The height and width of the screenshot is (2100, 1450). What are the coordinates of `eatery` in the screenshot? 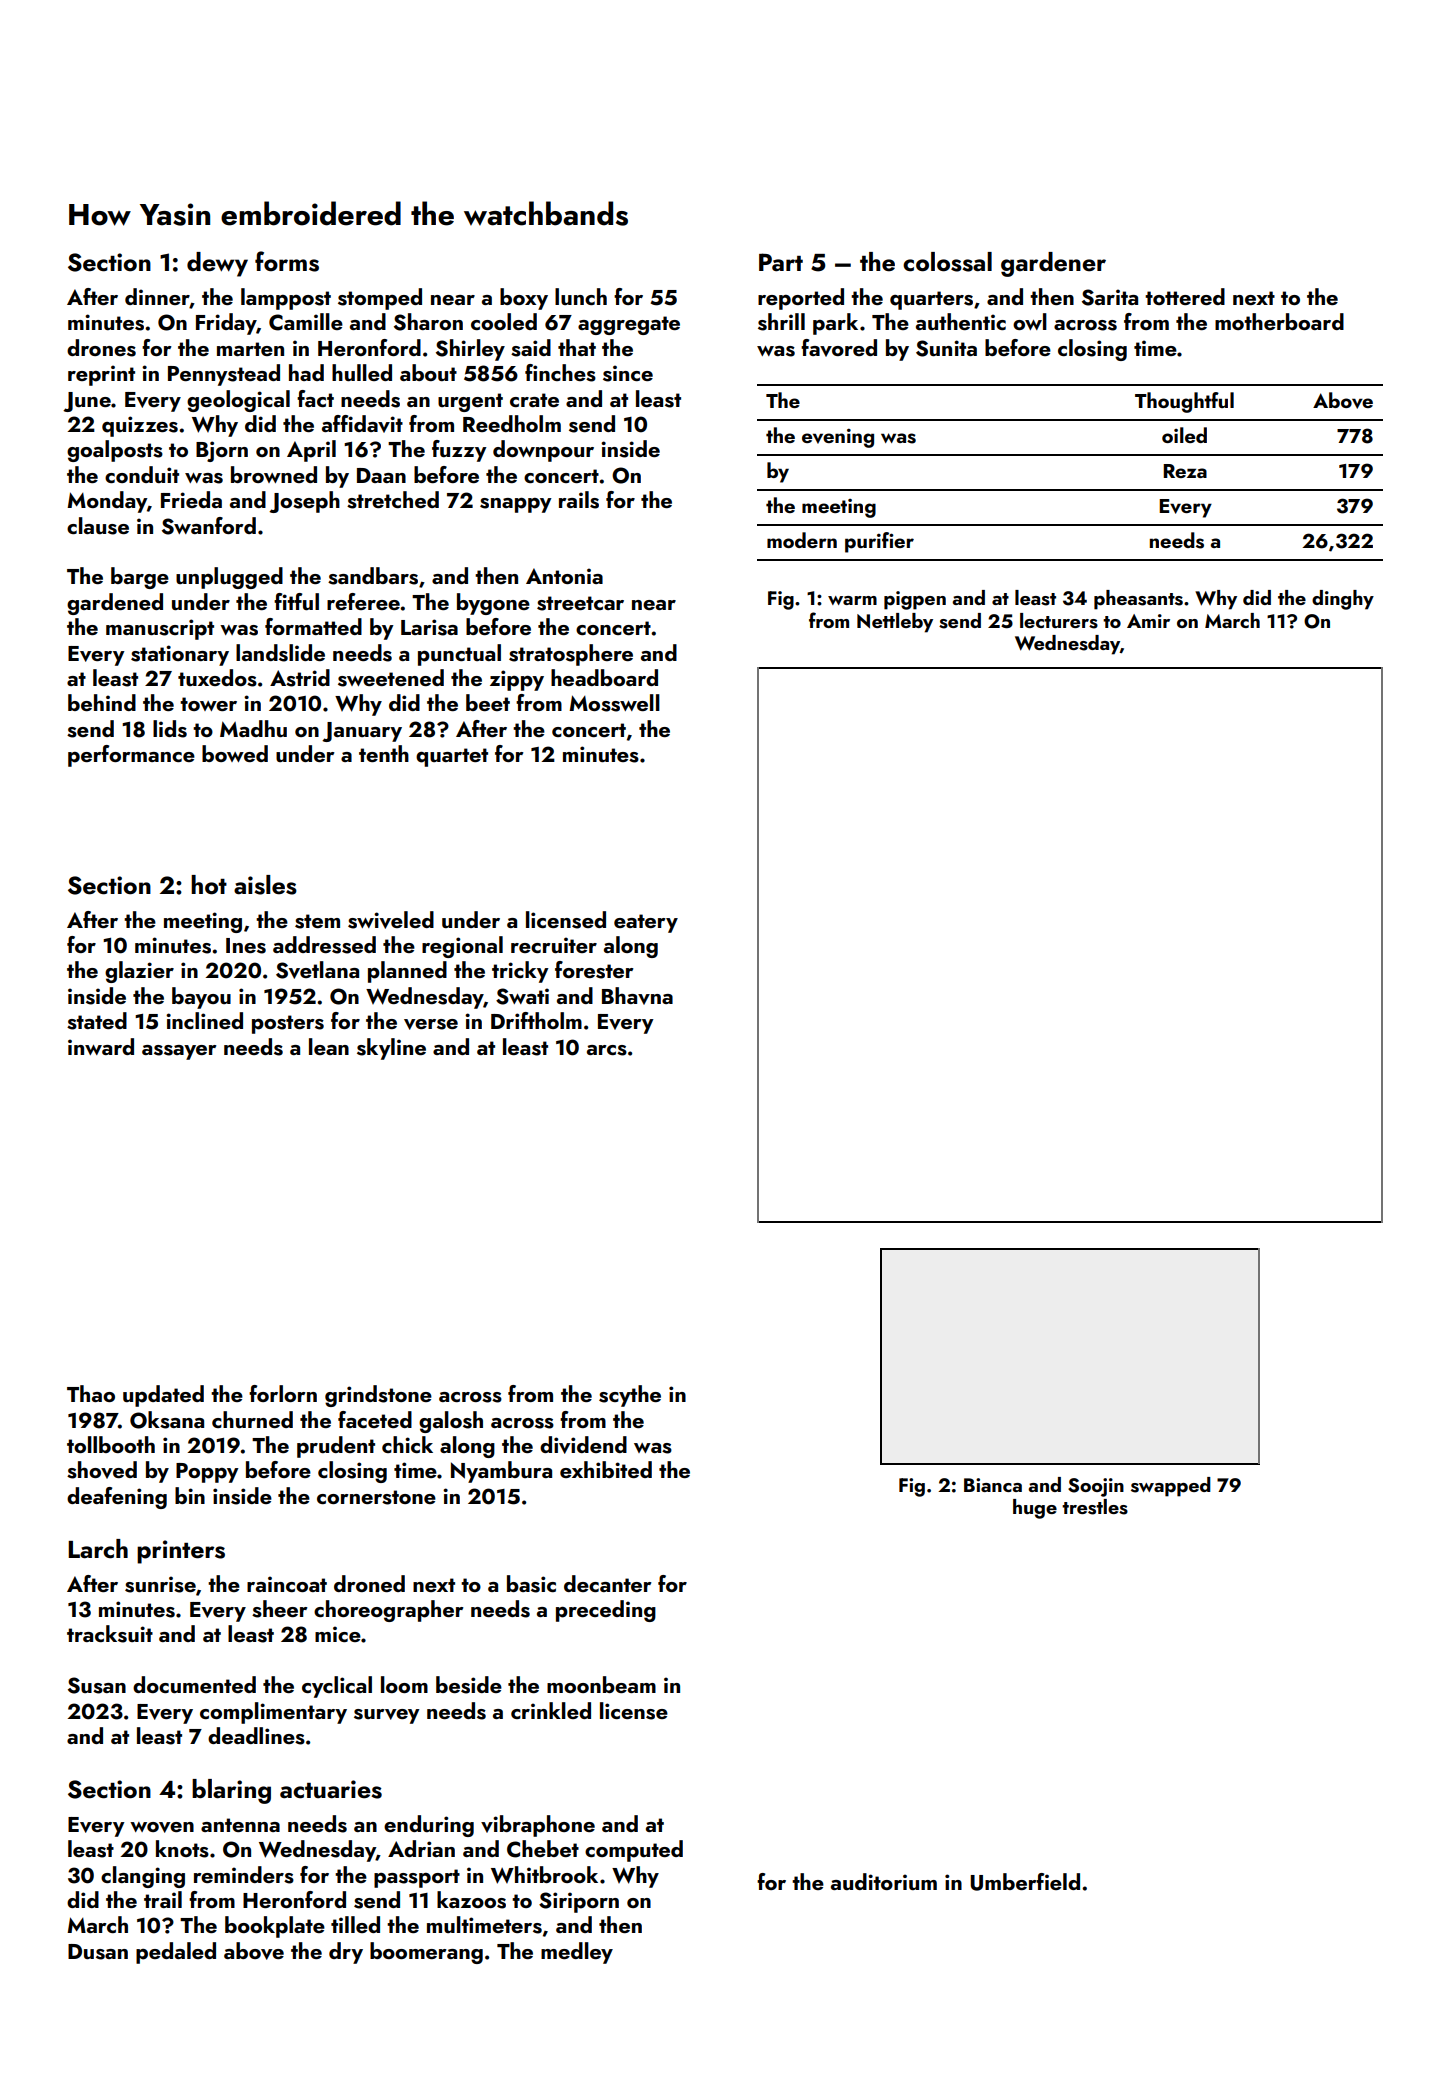 It's located at (646, 923).
